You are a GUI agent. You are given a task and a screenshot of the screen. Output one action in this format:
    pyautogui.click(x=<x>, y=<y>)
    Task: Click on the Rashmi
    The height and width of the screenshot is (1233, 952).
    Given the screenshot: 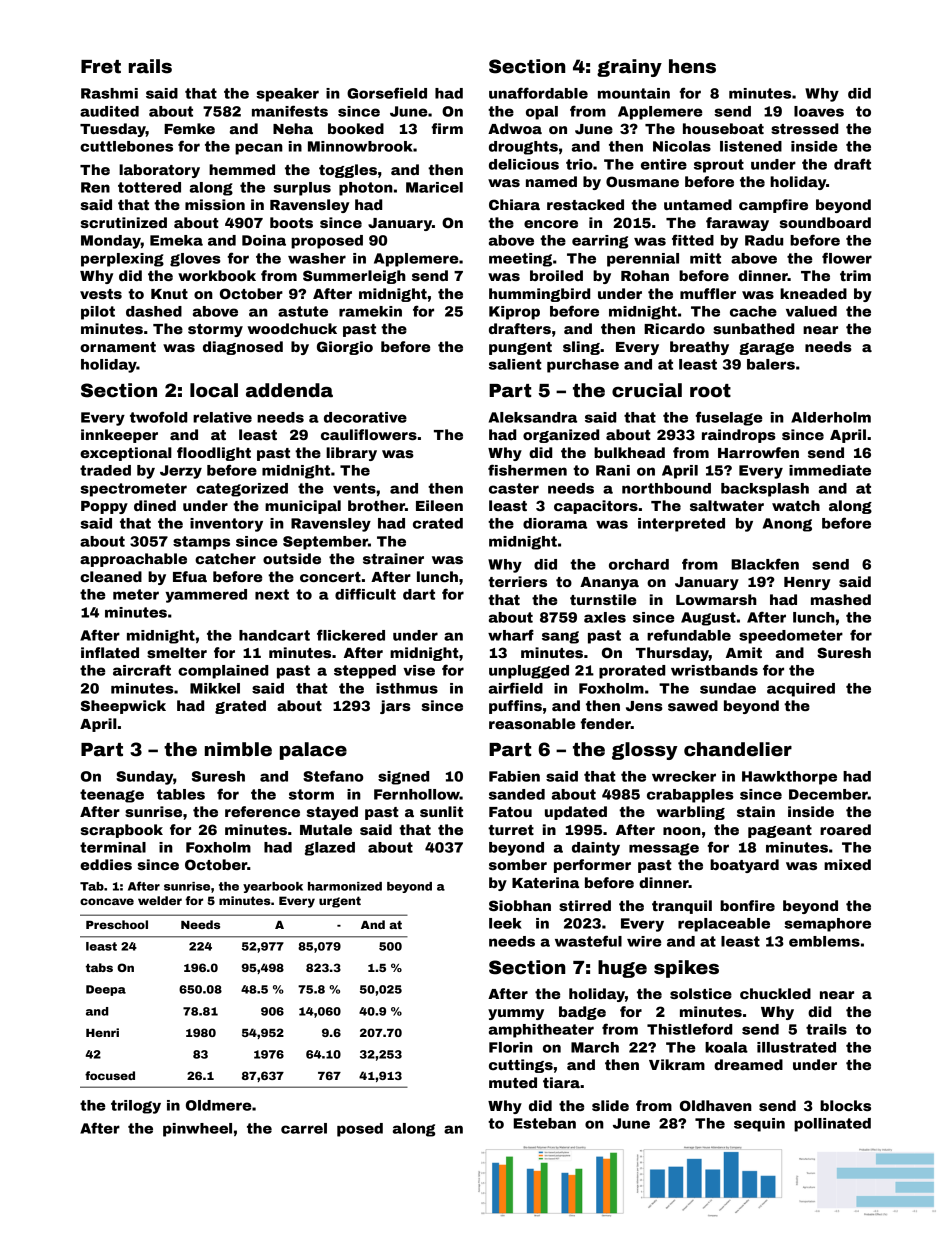 What is the action you would take?
    pyautogui.click(x=109, y=93)
